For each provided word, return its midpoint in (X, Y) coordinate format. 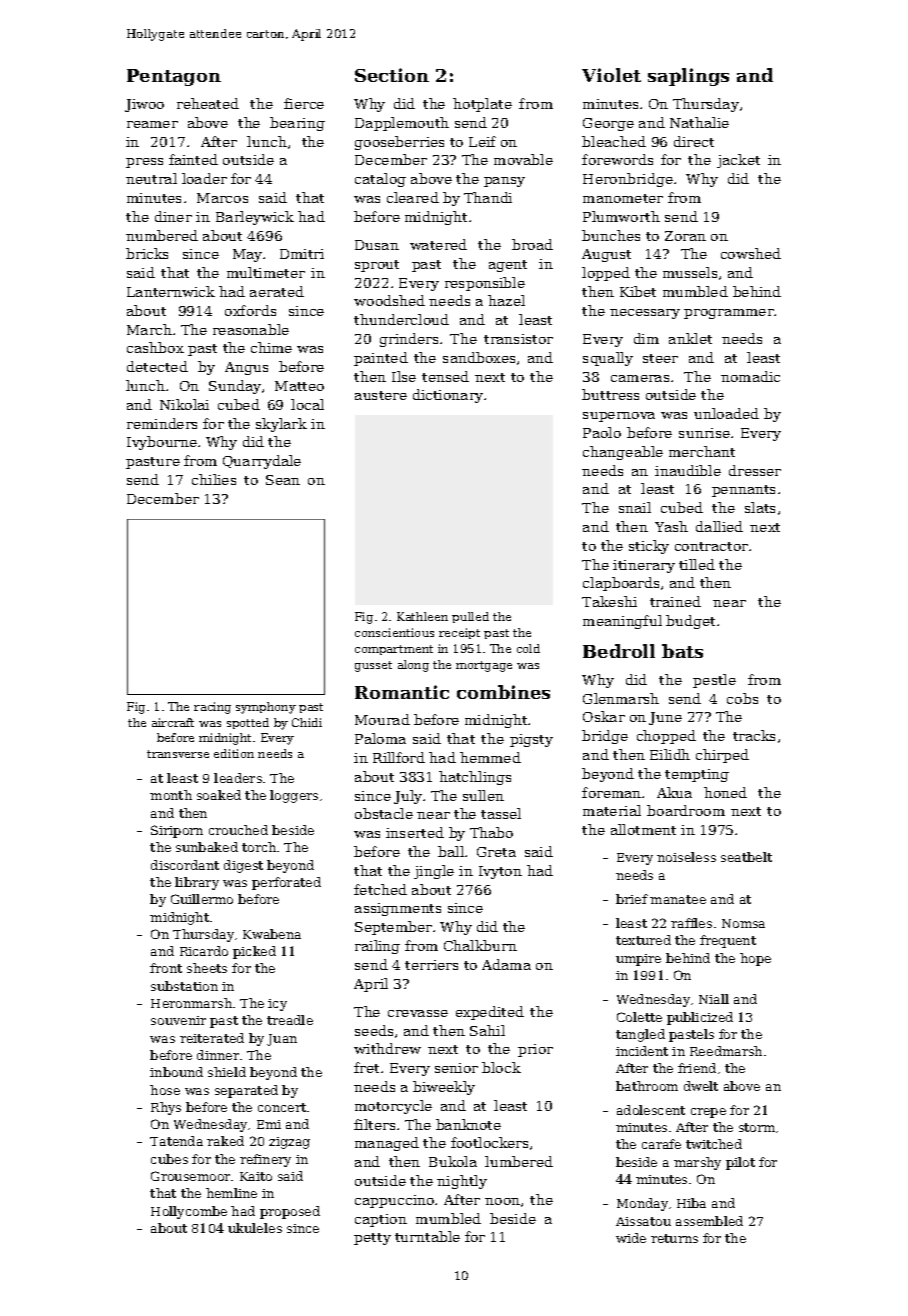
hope (755, 959)
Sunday (235, 387)
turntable (427, 1236)
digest (243, 866)
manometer (623, 198)
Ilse (404, 376)
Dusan (377, 245)
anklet (690, 338)
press (144, 163)
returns (674, 1238)
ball (451, 851)
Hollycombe (189, 1212)
